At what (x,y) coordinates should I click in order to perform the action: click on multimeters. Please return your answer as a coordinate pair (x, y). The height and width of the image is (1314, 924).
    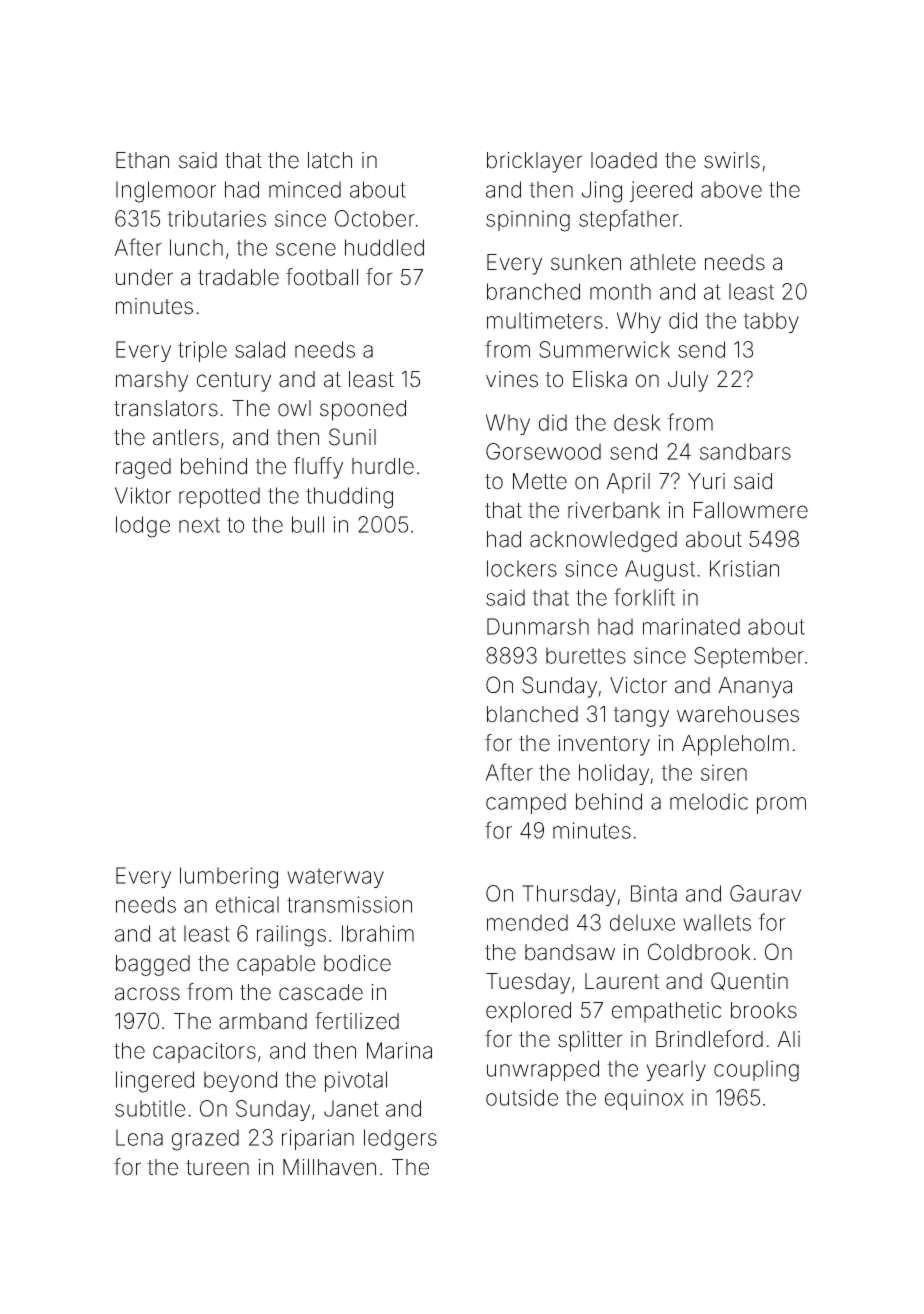
    Looking at the image, I should click on (545, 320).
